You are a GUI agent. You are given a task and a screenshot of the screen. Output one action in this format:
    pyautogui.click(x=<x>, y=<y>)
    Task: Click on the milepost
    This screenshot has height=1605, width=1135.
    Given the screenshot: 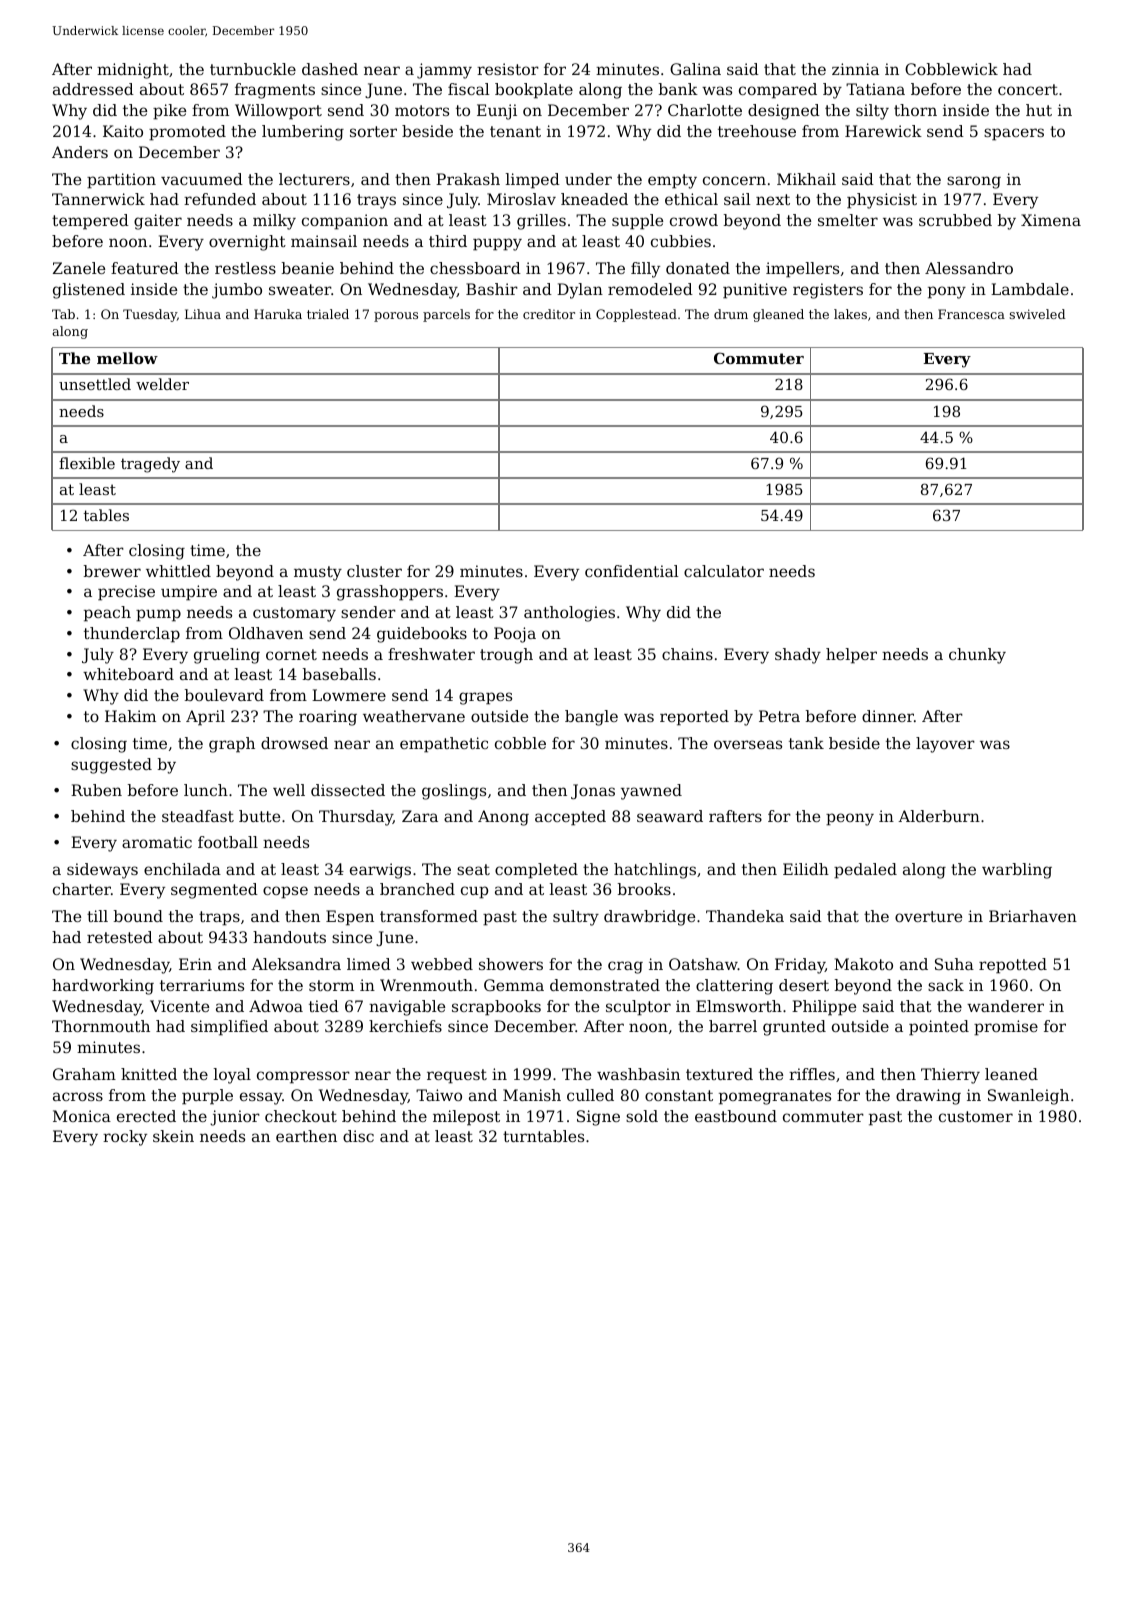 What is the action you would take?
    pyautogui.click(x=466, y=1118)
